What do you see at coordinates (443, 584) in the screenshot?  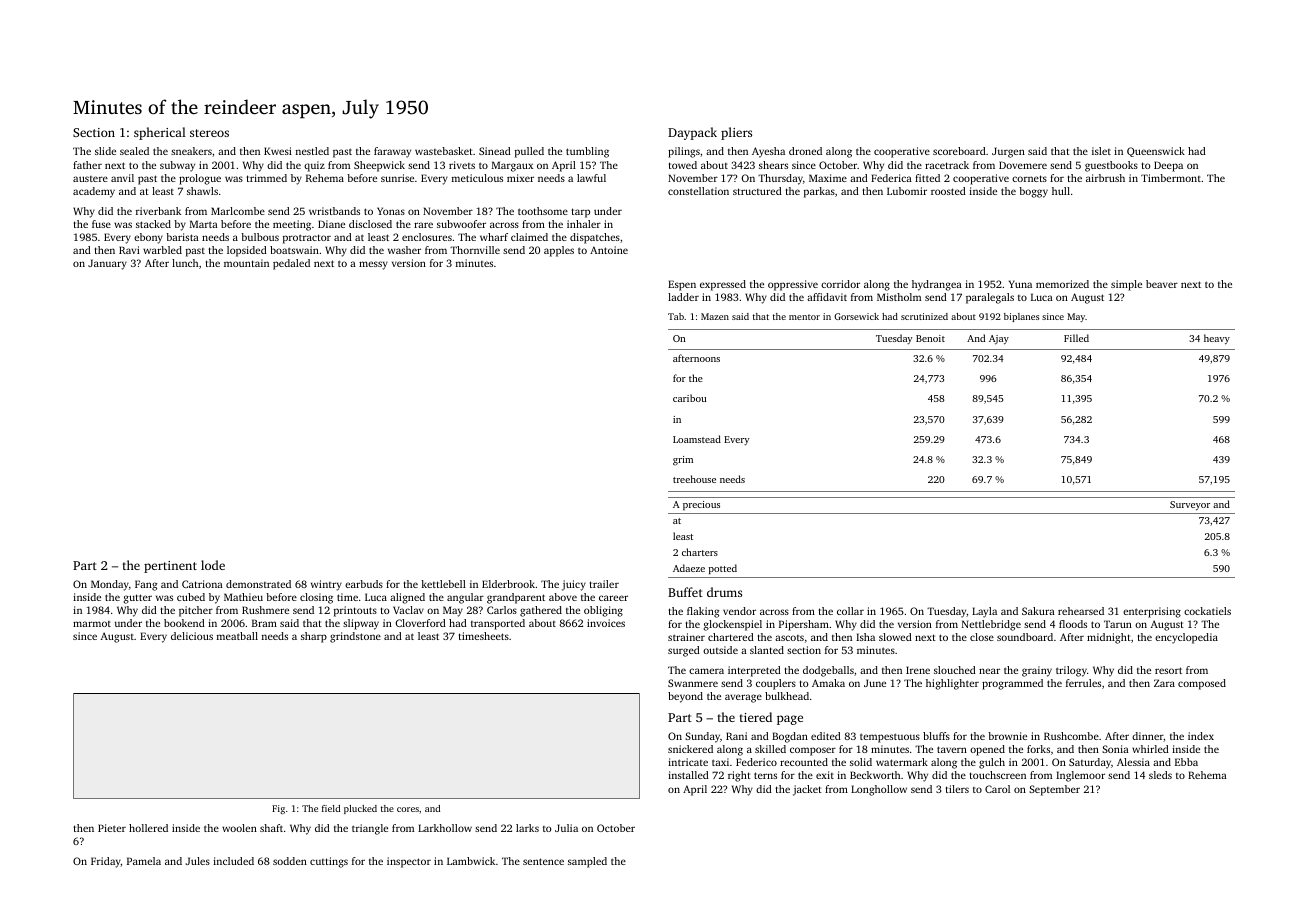 I see `kettlebell` at bounding box center [443, 584].
